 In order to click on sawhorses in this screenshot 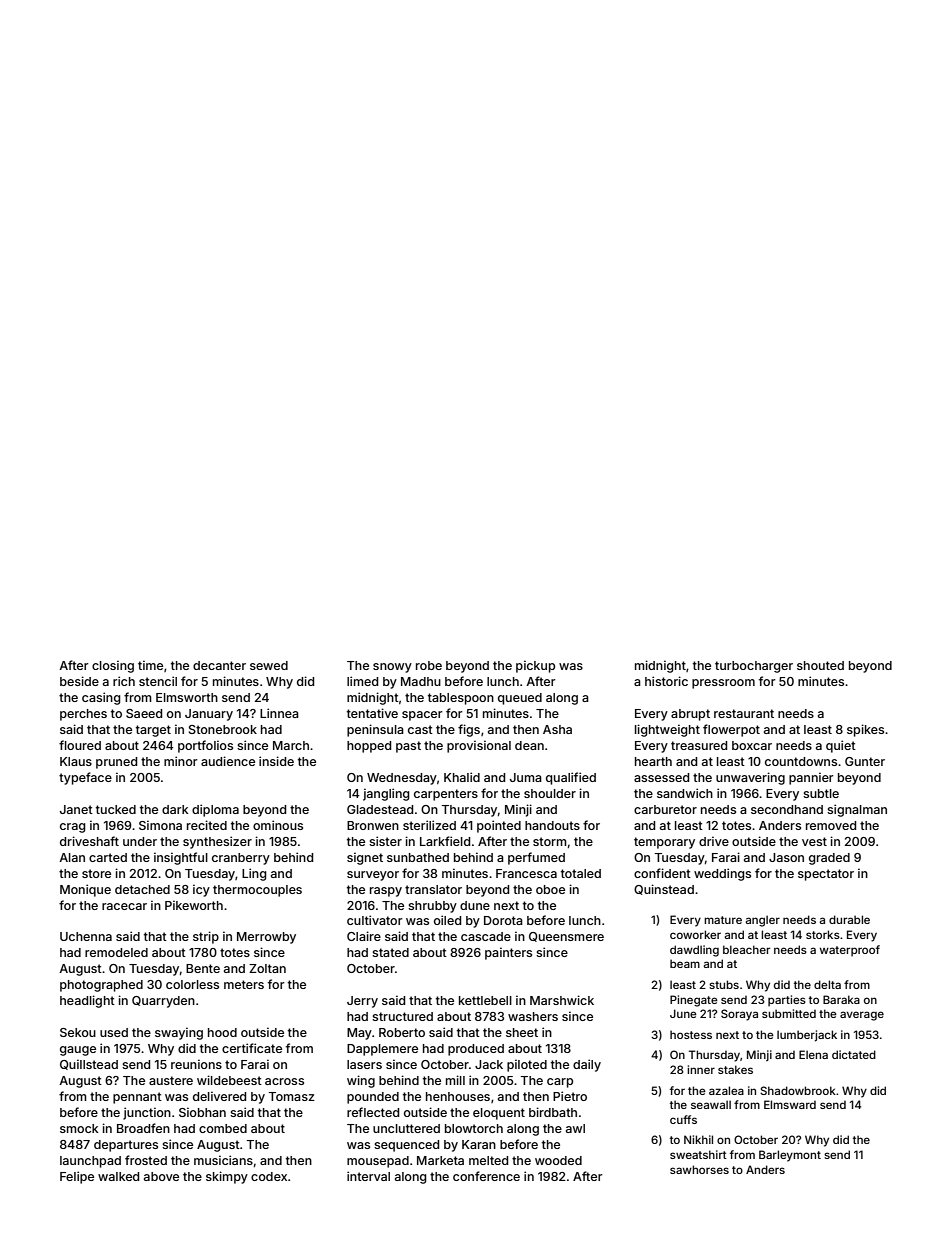, I will do `click(699, 1169)`.
